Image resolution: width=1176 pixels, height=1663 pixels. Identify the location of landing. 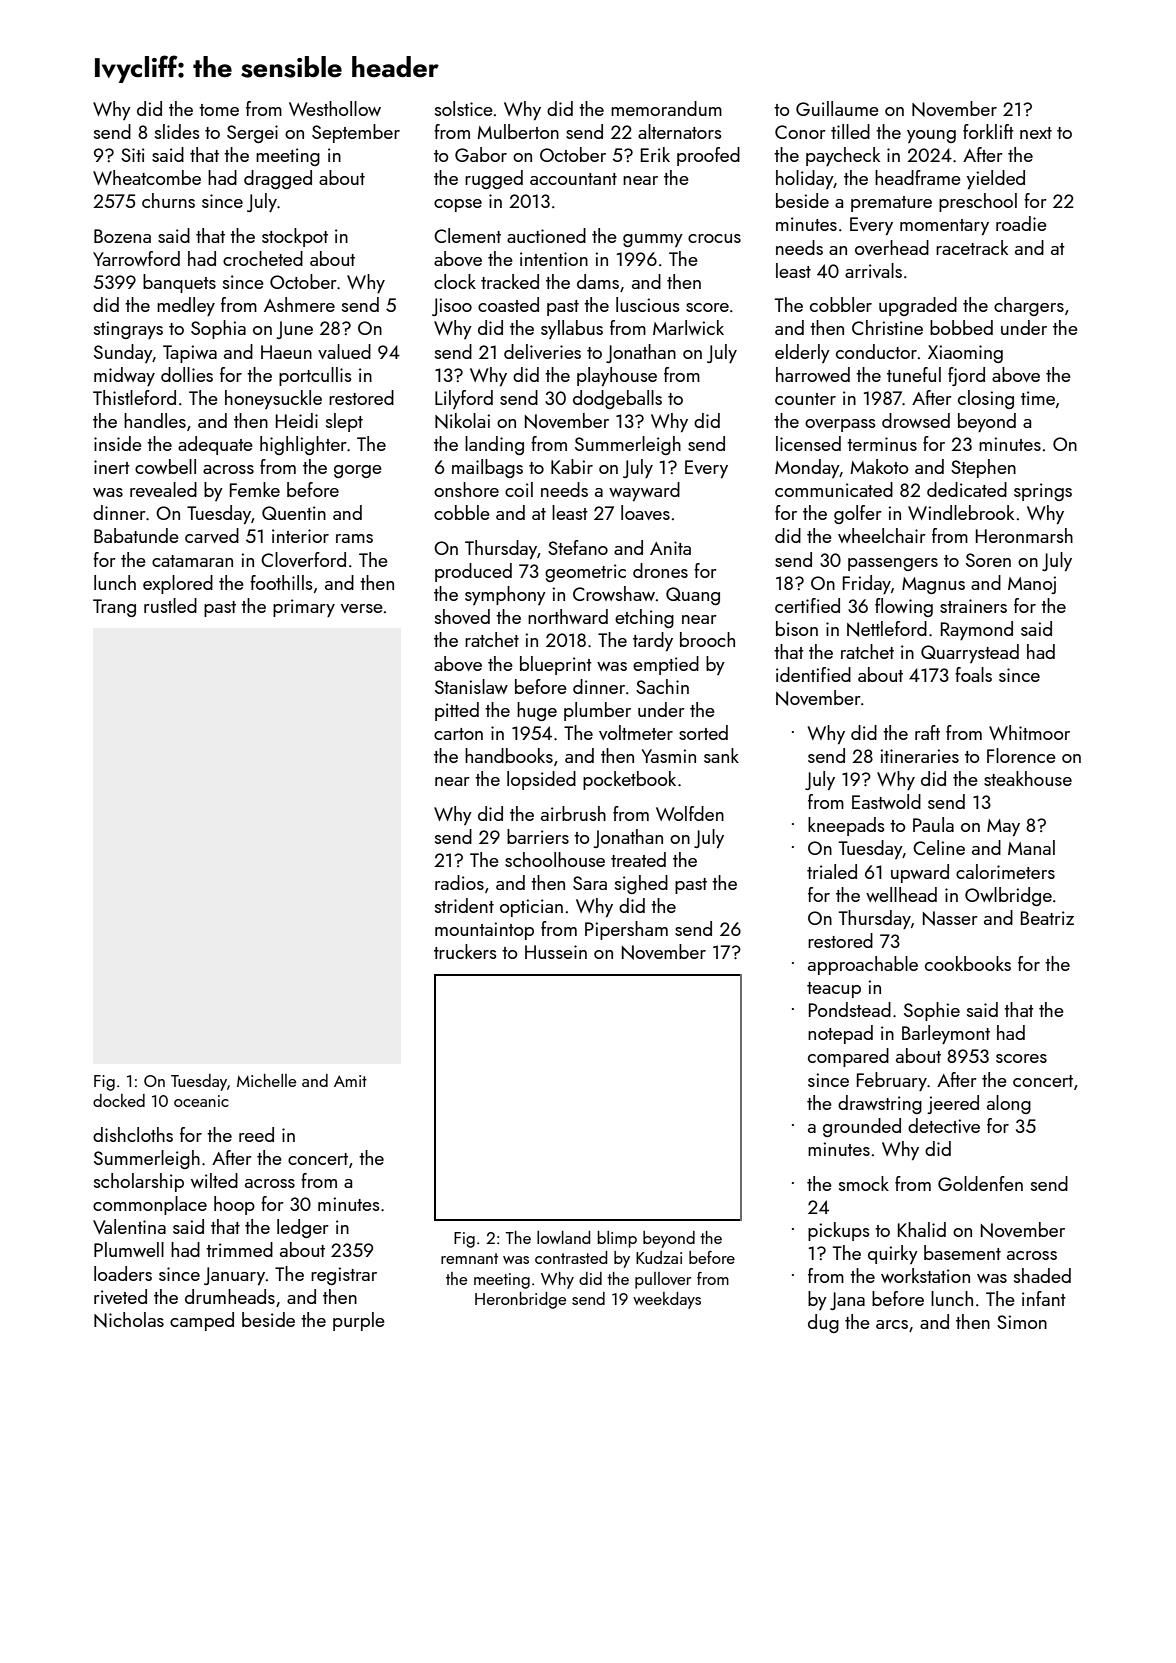
(494, 445).
